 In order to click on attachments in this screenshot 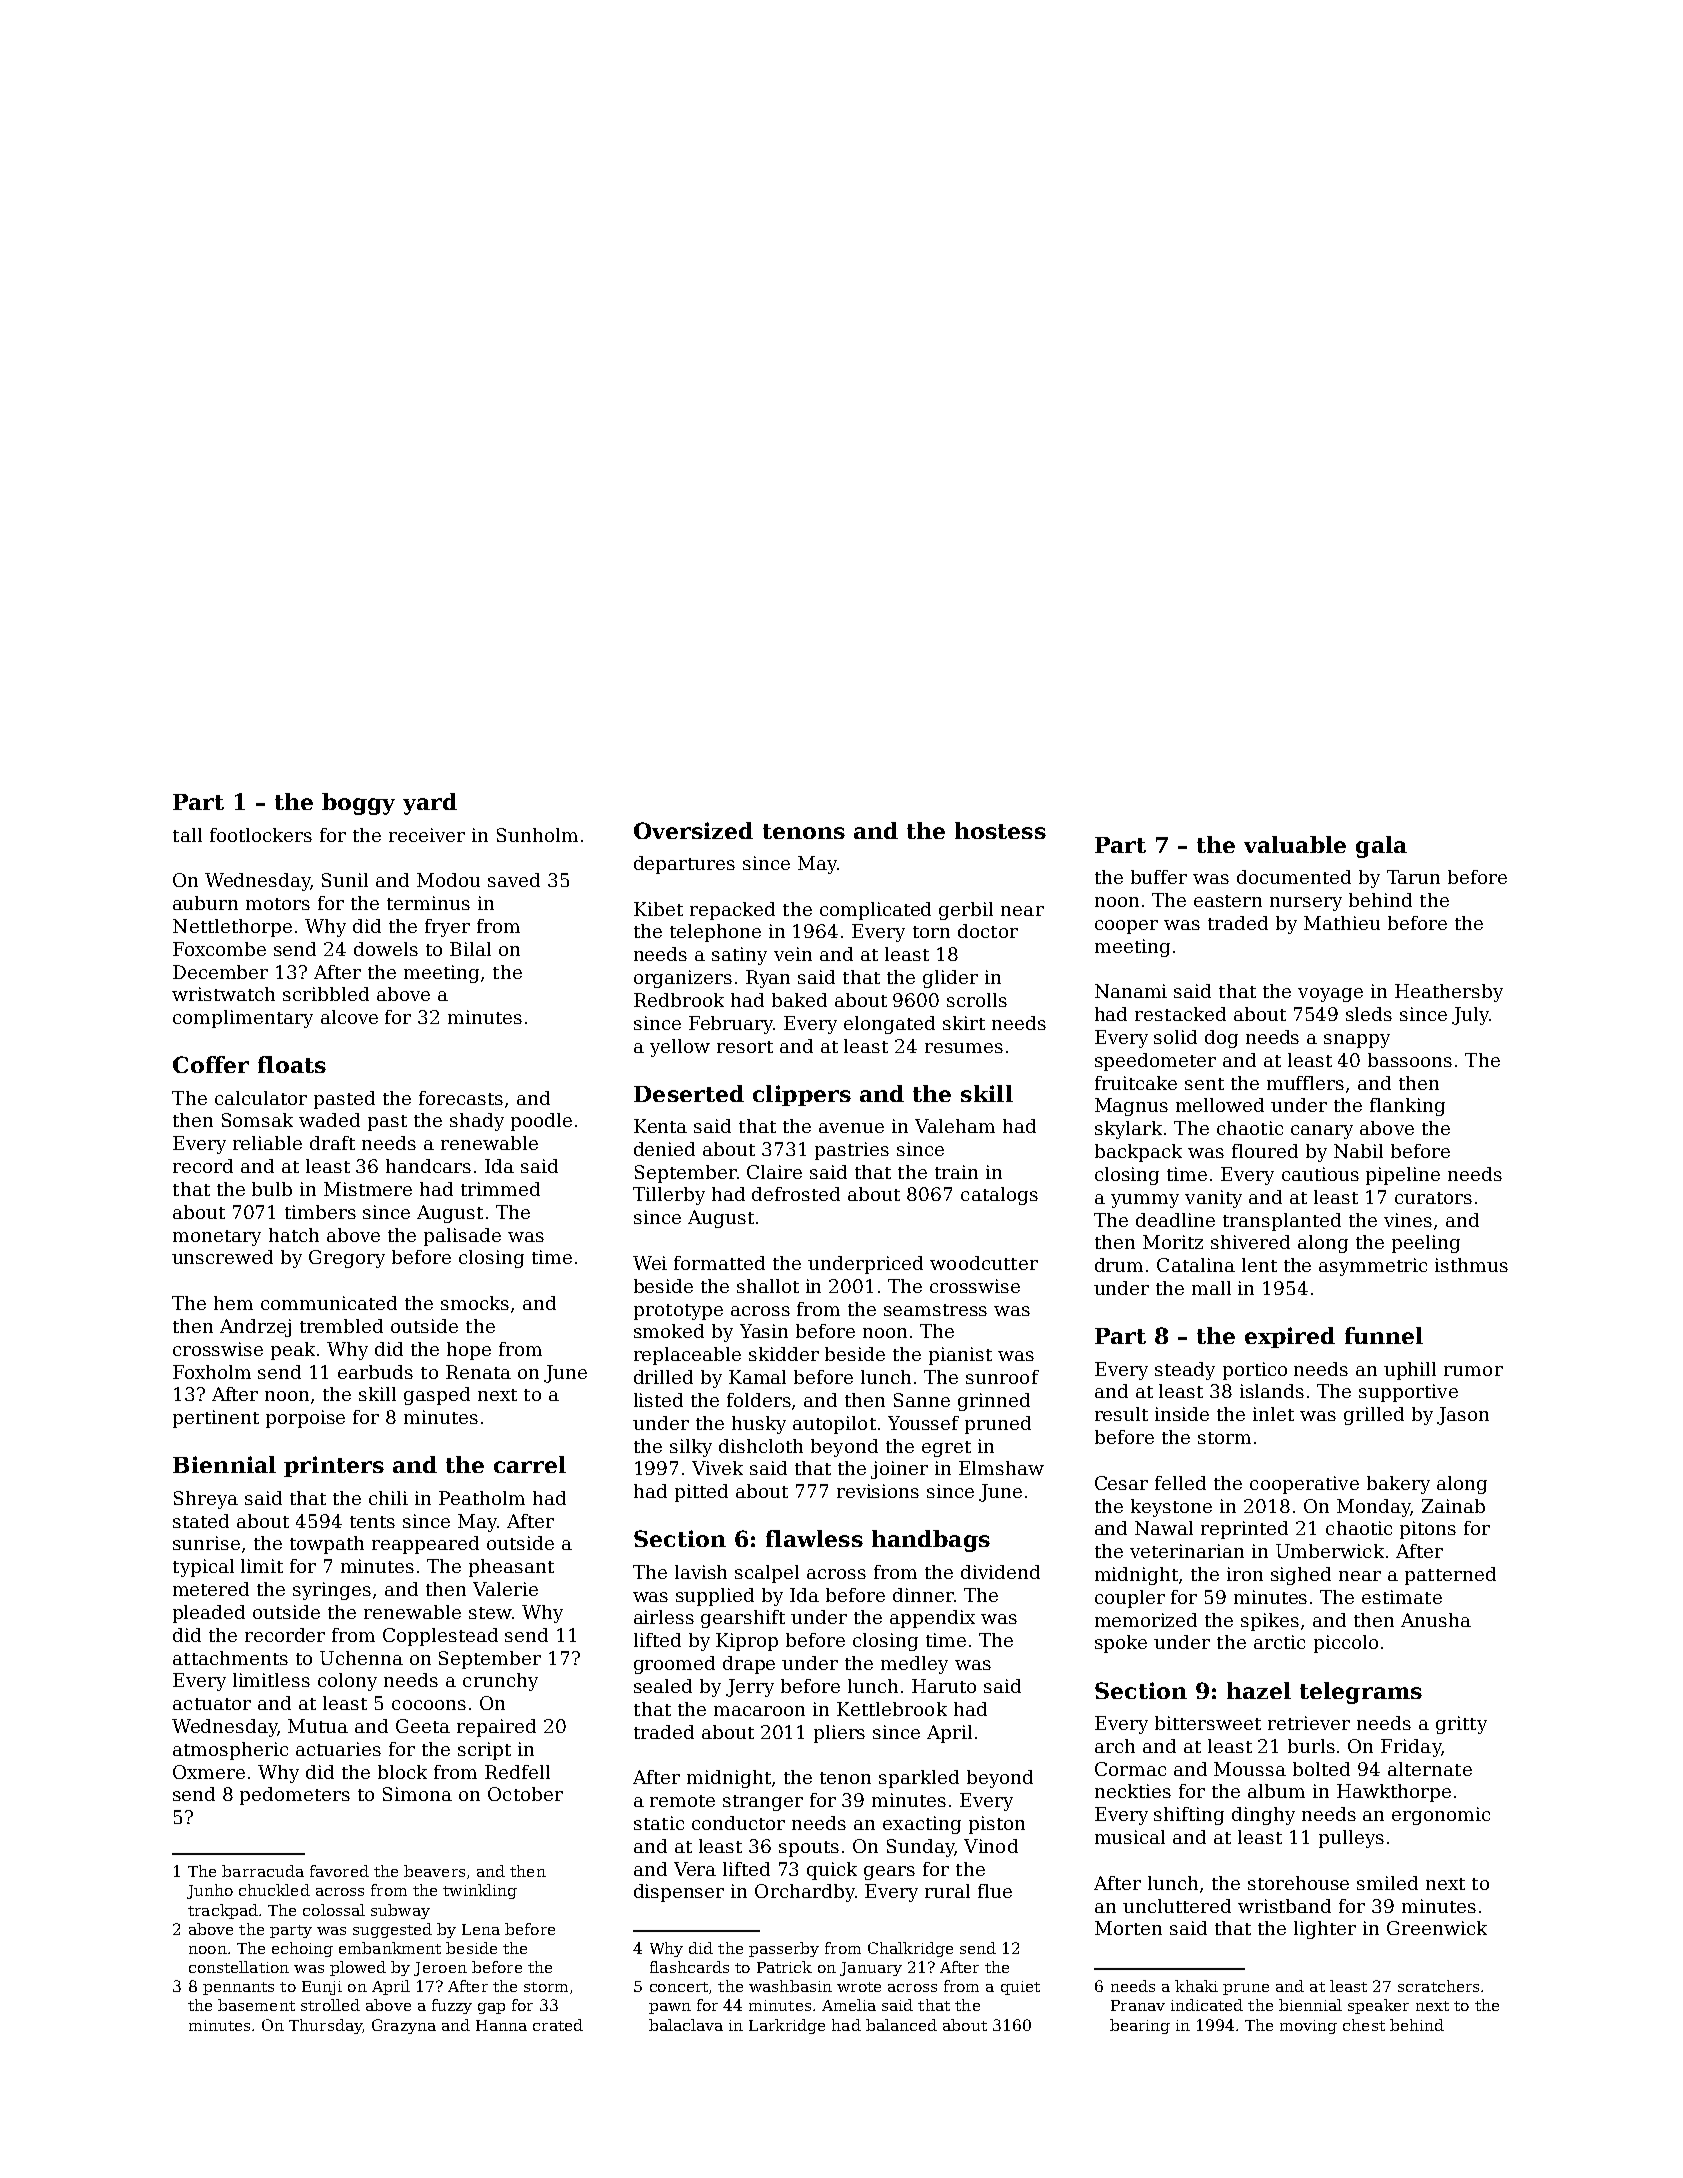, I will do `click(230, 1658)`.
